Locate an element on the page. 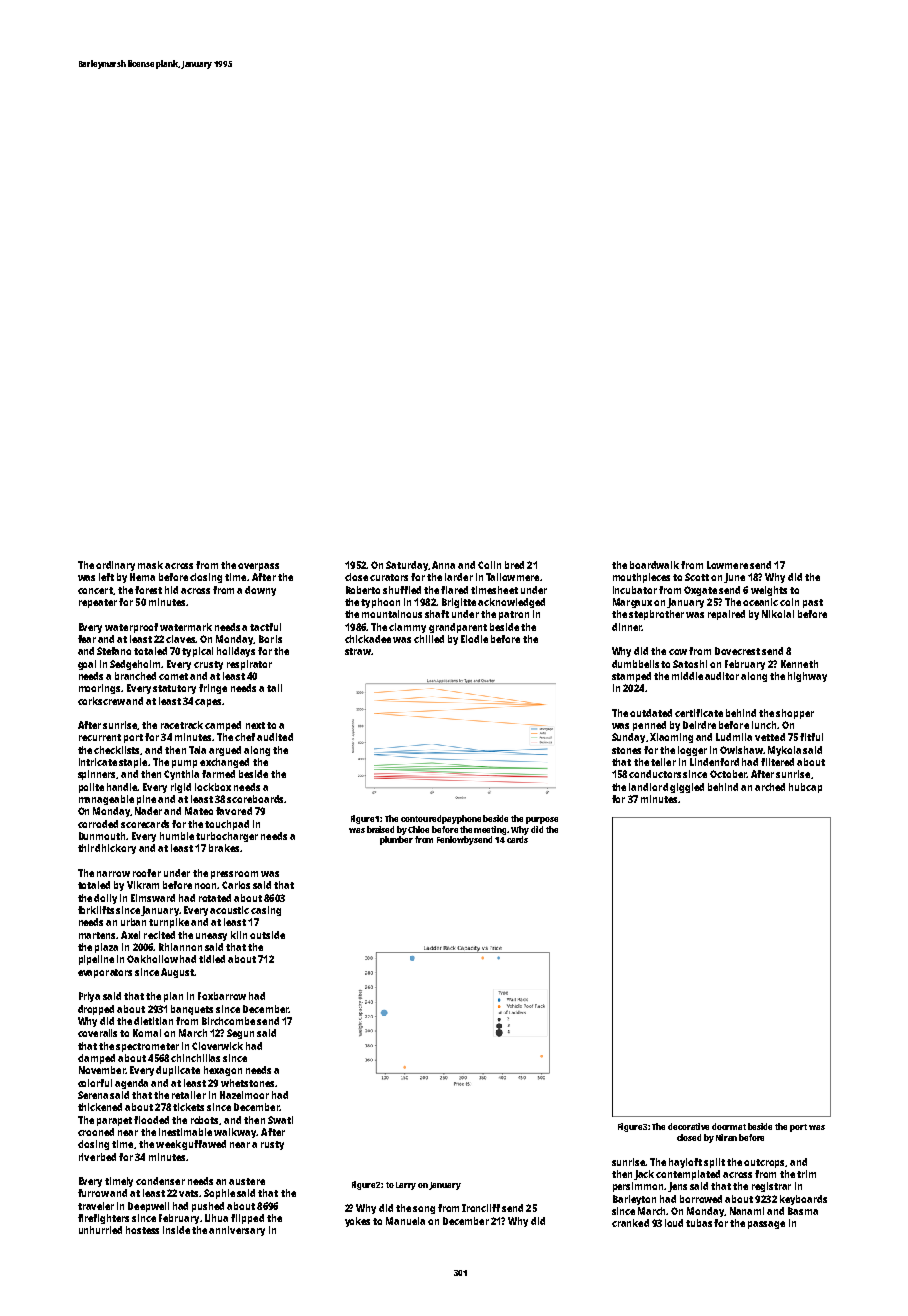 The width and height of the page is (908, 1316). brakes is located at coordinates (224, 848).
